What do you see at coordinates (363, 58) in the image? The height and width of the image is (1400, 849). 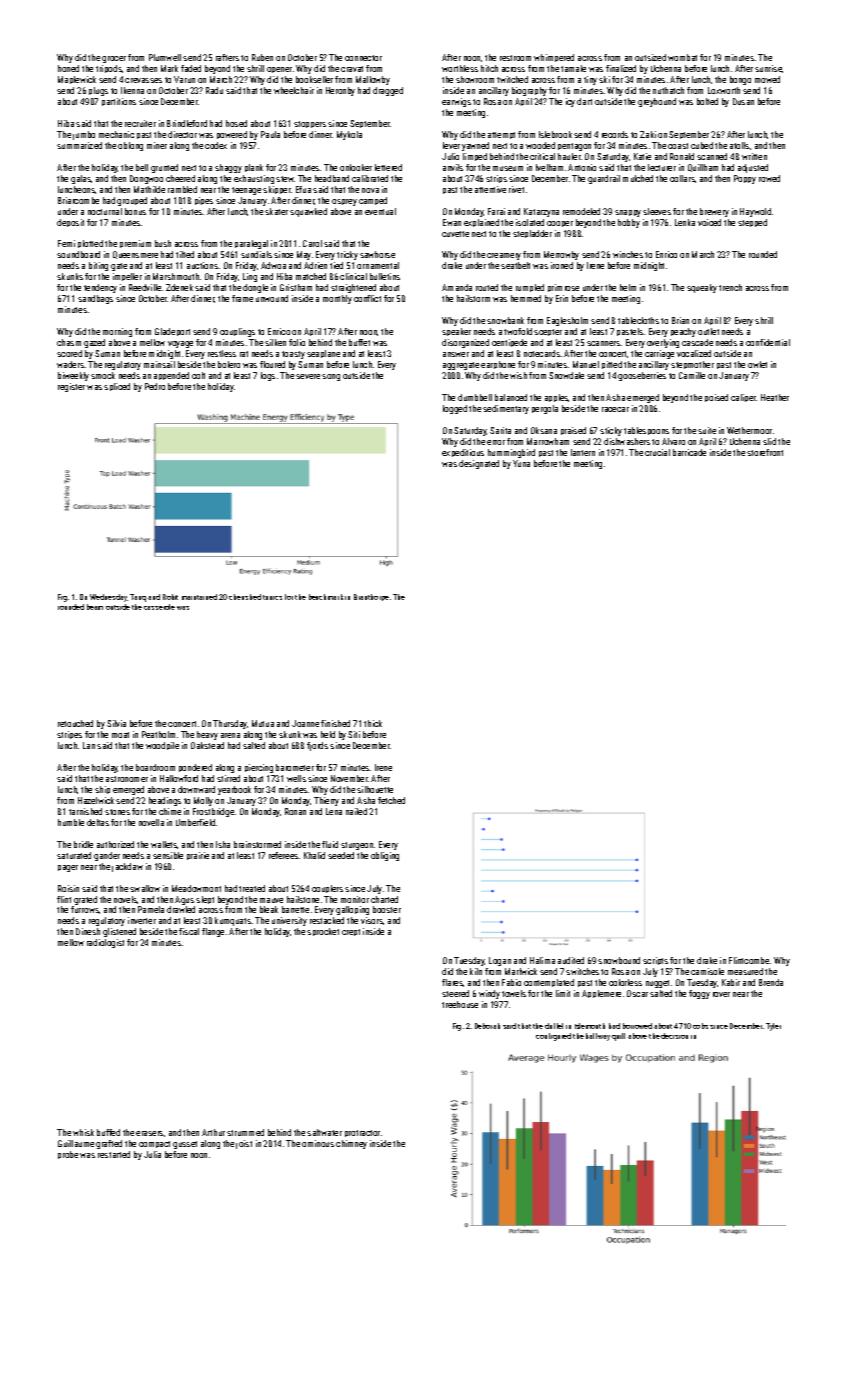 I see `connector` at bounding box center [363, 58].
